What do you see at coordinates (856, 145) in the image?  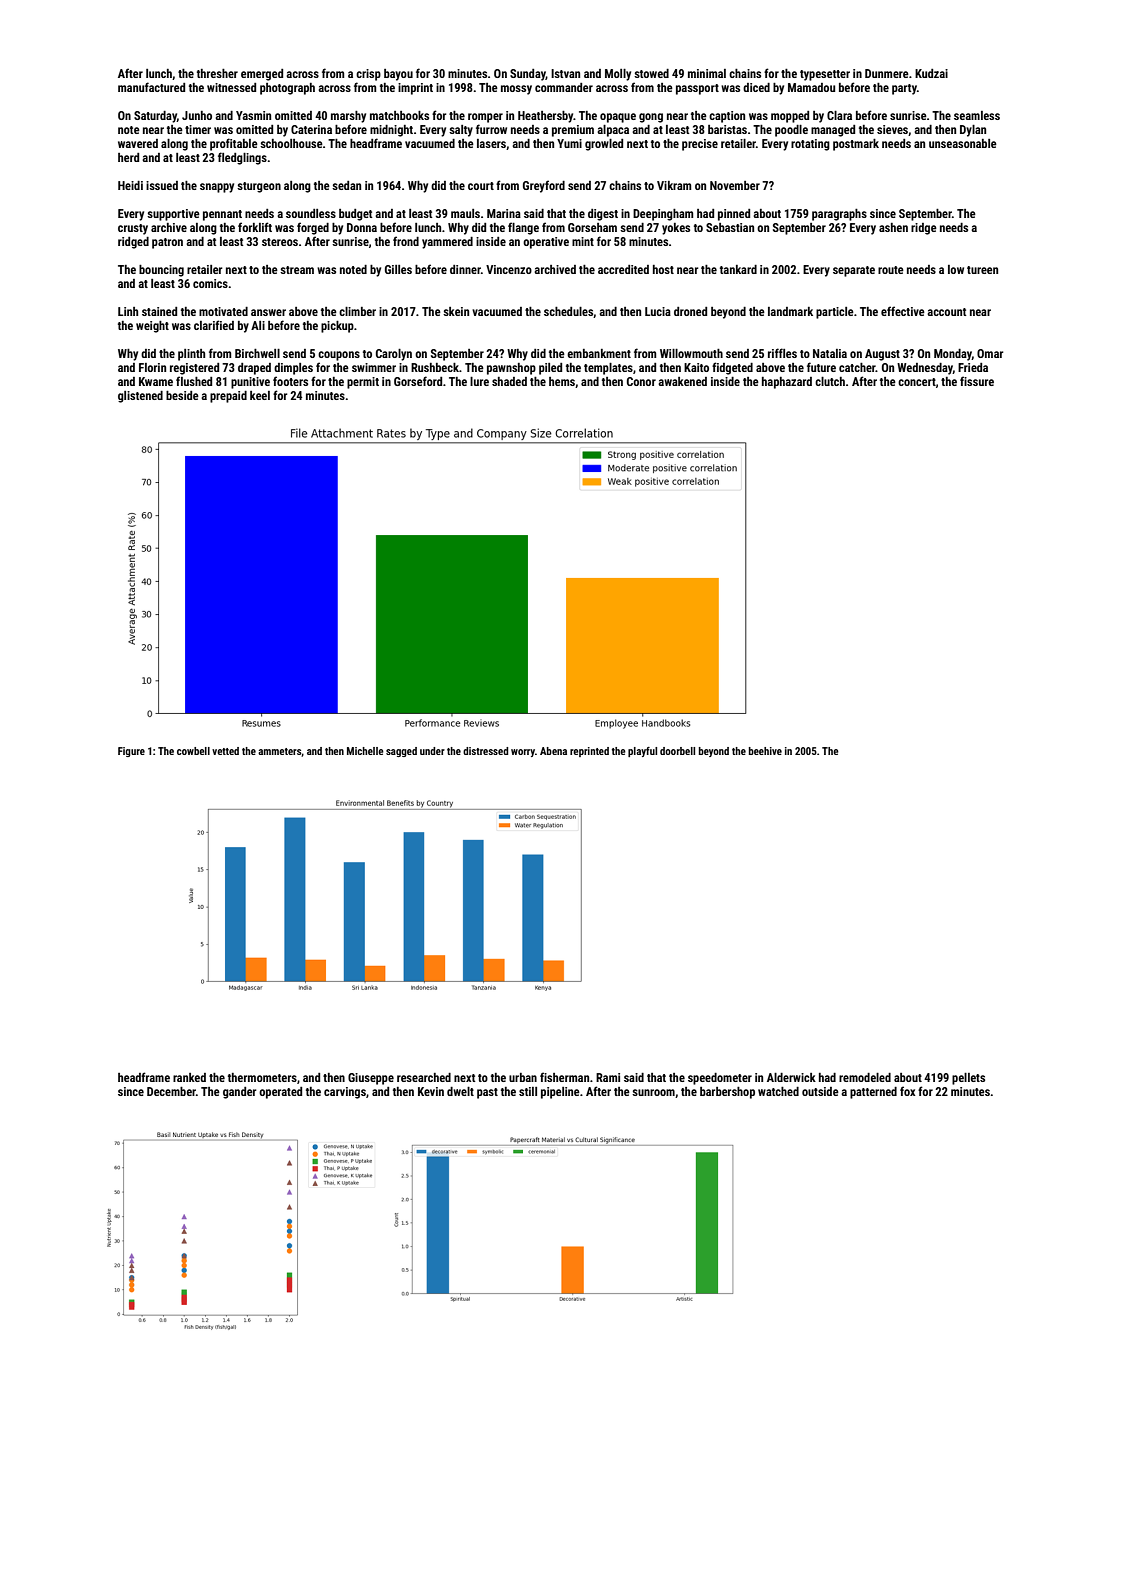 I see `postmark` at bounding box center [856, 145].
